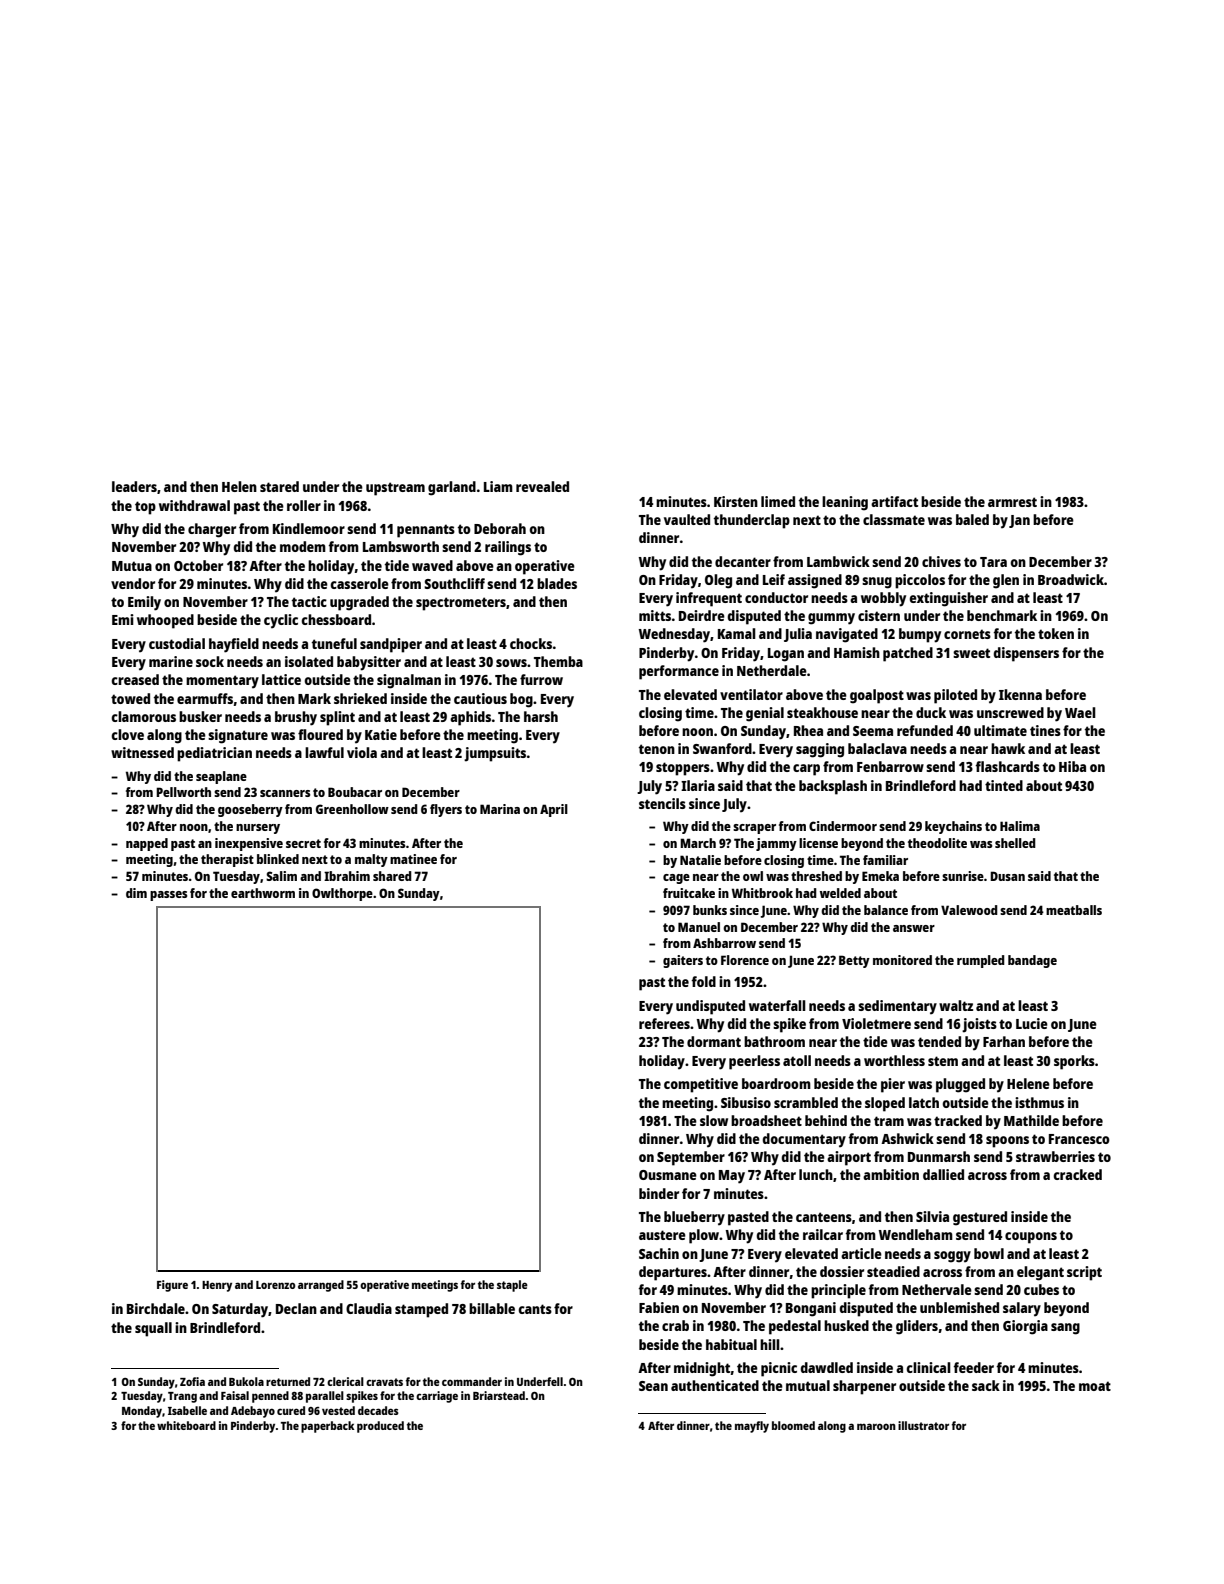  I want to click on earthworm, so click(263, 893).
